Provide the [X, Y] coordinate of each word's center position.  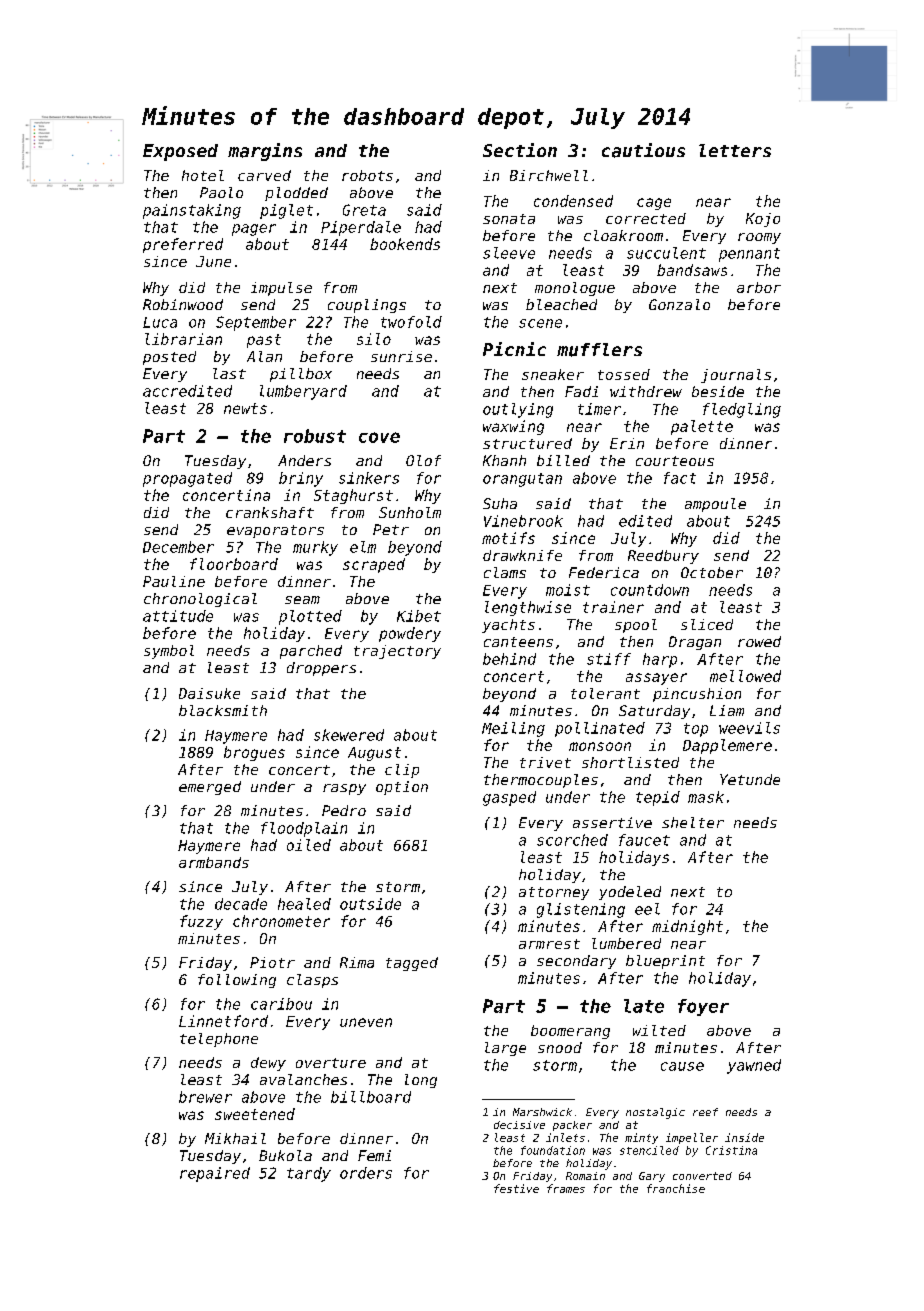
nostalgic [655, 1113]
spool [636, 626]
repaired [215, 1174]
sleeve [509, 253]
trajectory [397, 652]
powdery [410, 634]
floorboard [234, 564]
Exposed [180, 152]
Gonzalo [679, 304]
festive [516, 1188]
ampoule [715, 505]
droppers [321, 669]
